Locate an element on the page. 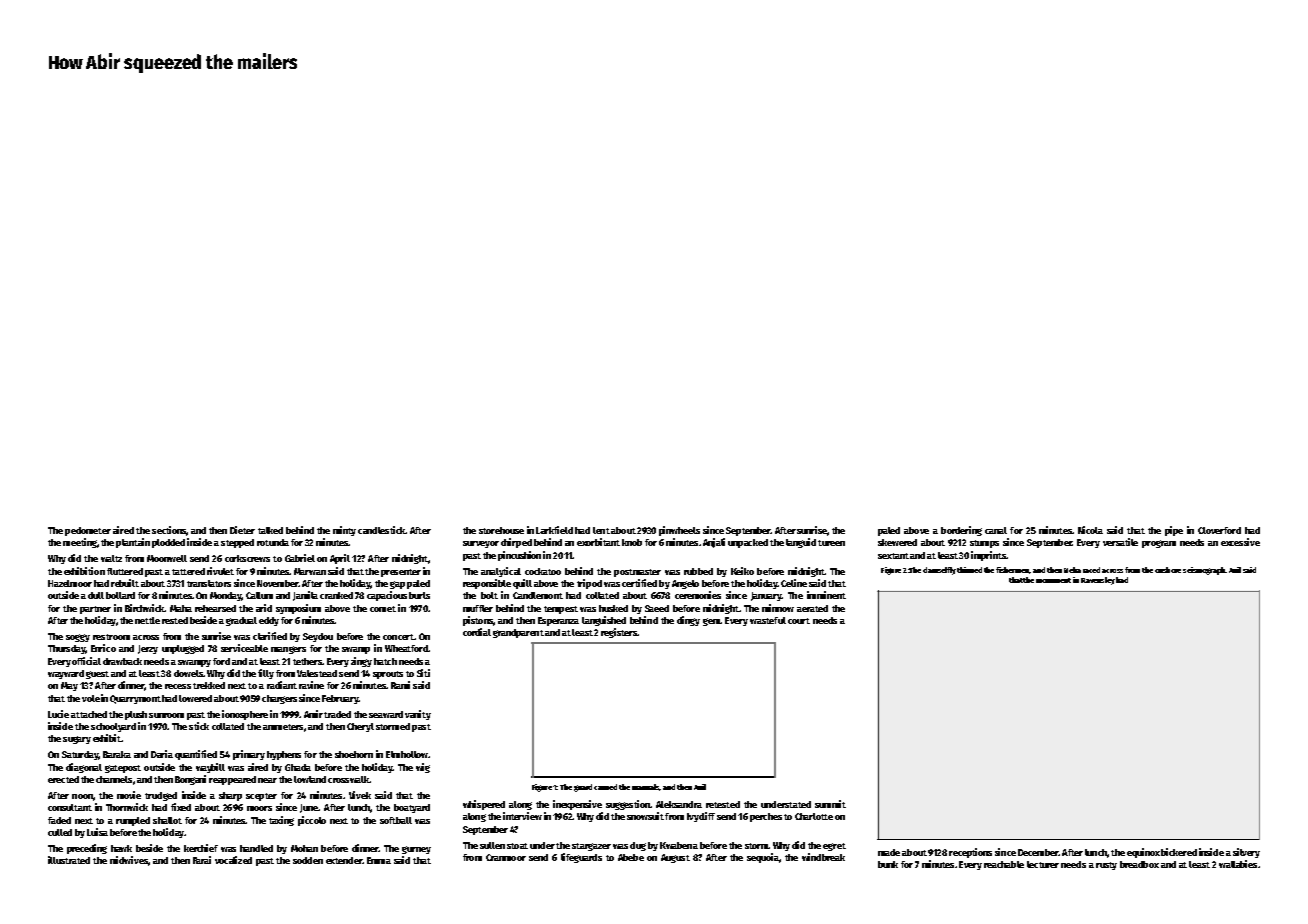  Ravensley is located at coordinates (1098, 581).
